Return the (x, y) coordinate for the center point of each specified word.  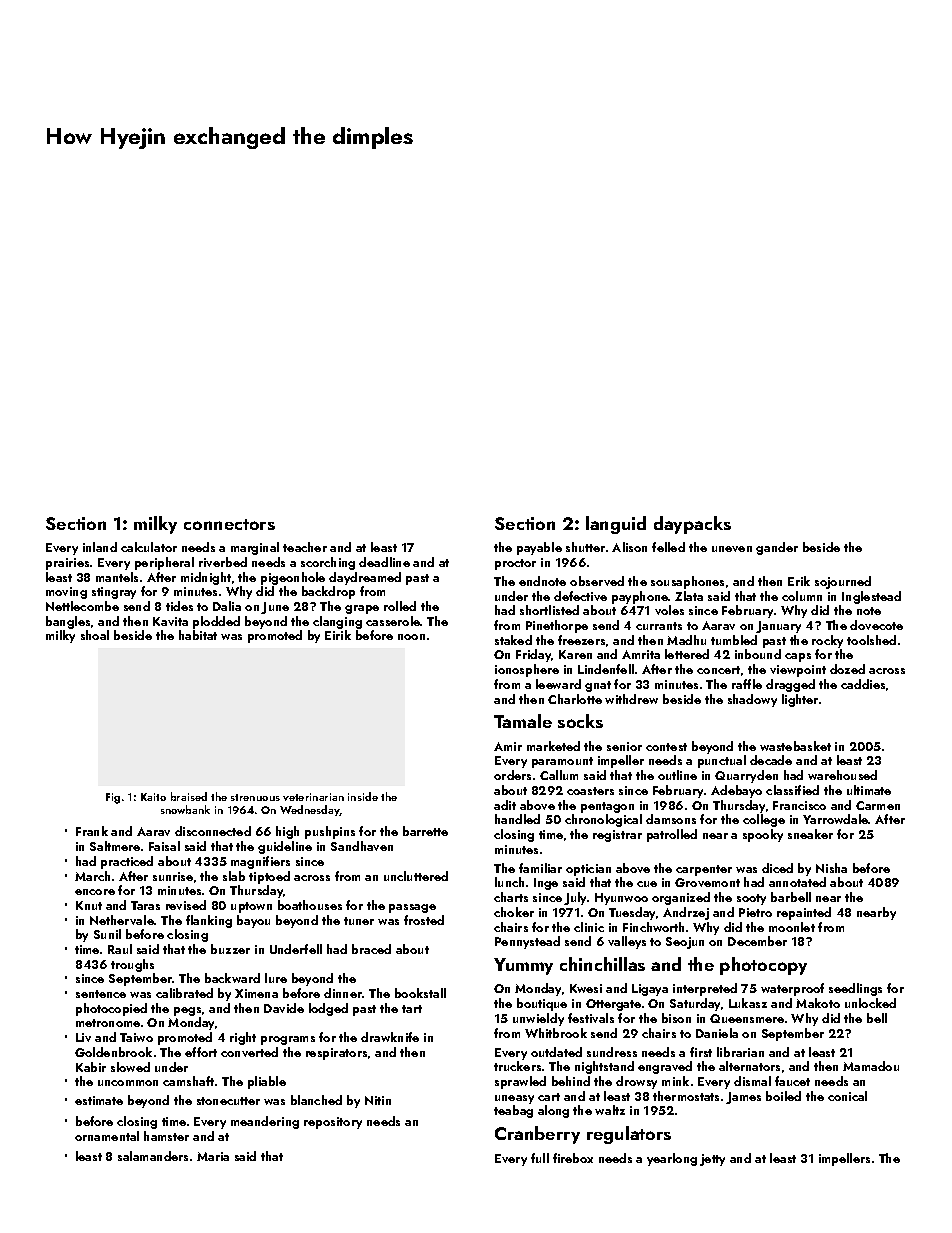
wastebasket (795, 746)
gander (777, 548)
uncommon (128, 1083)
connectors (229, 524)
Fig (113, 798)
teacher (305, 547)
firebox (573, 1158)
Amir (508, 746)
